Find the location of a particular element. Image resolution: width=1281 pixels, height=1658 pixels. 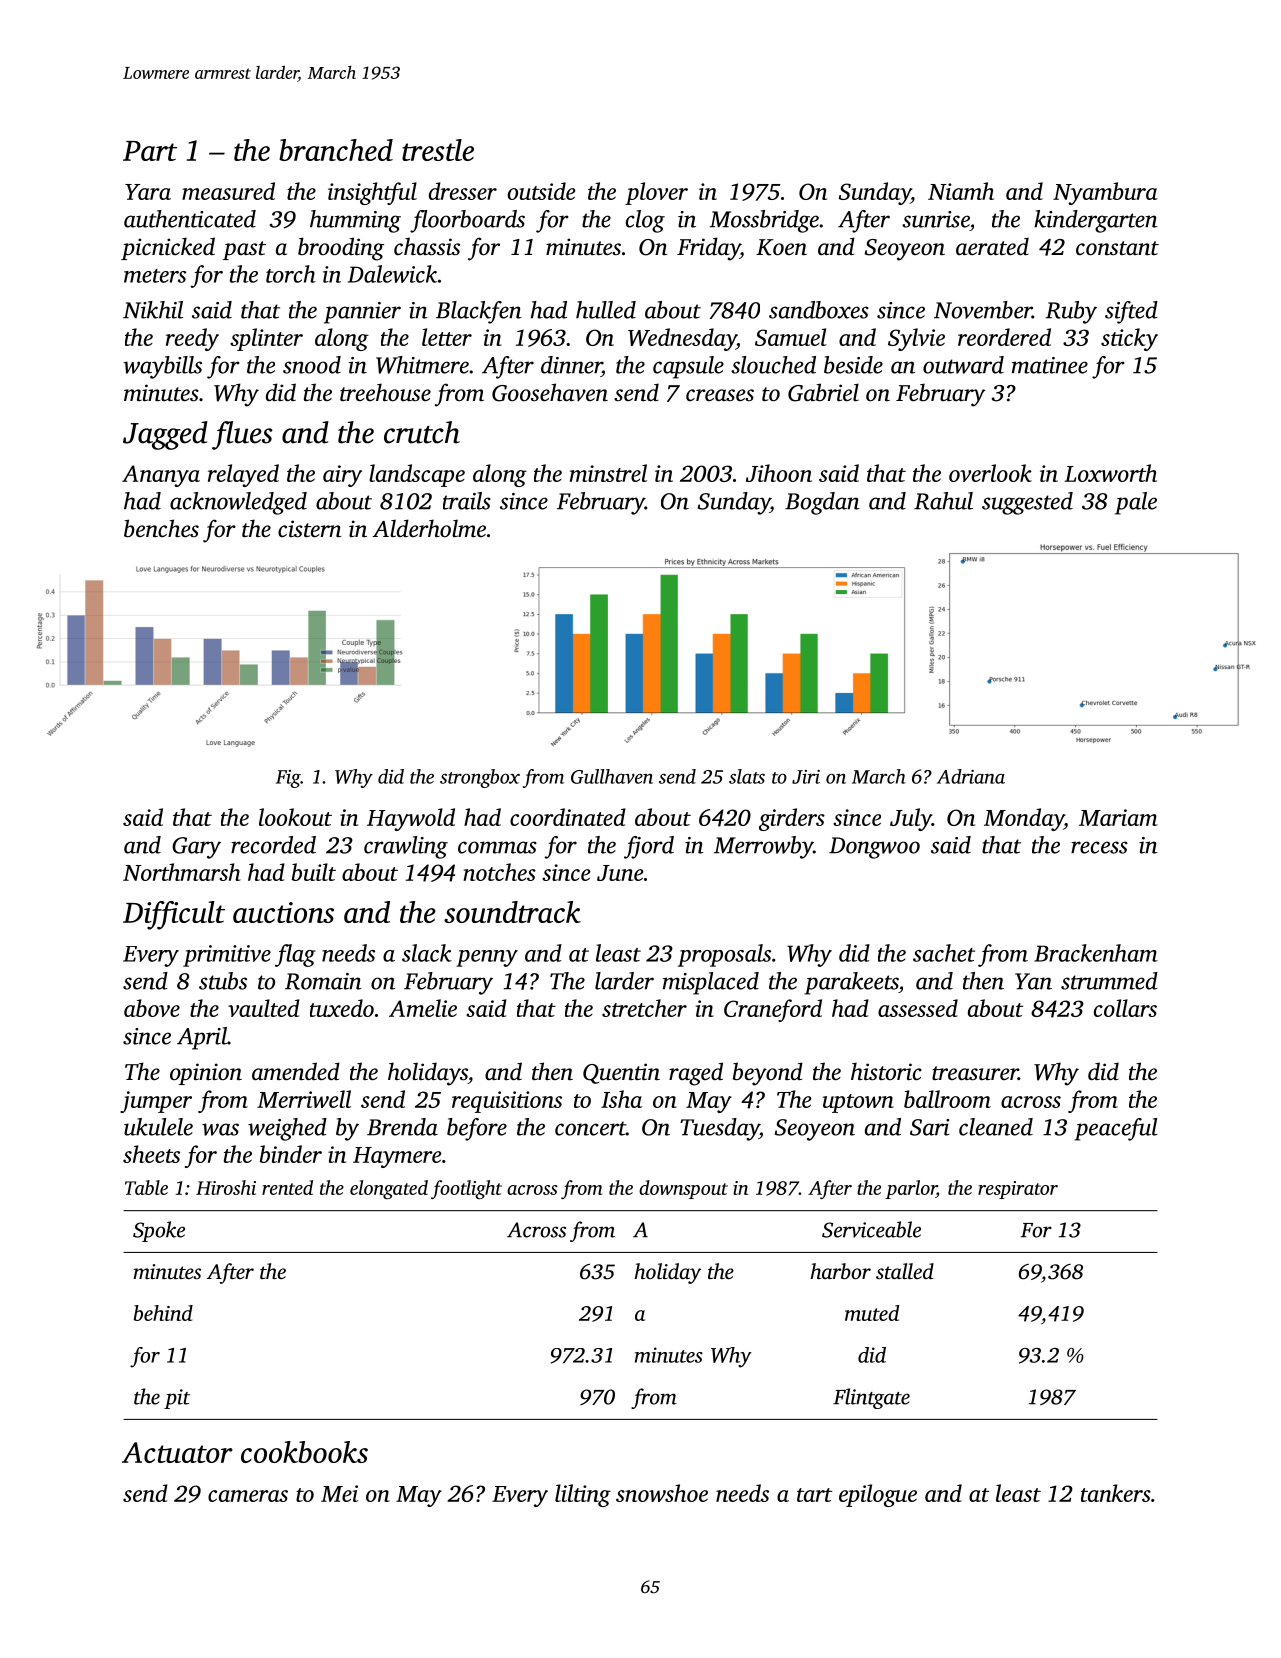

brooding is located at coordinates (341, 249).
